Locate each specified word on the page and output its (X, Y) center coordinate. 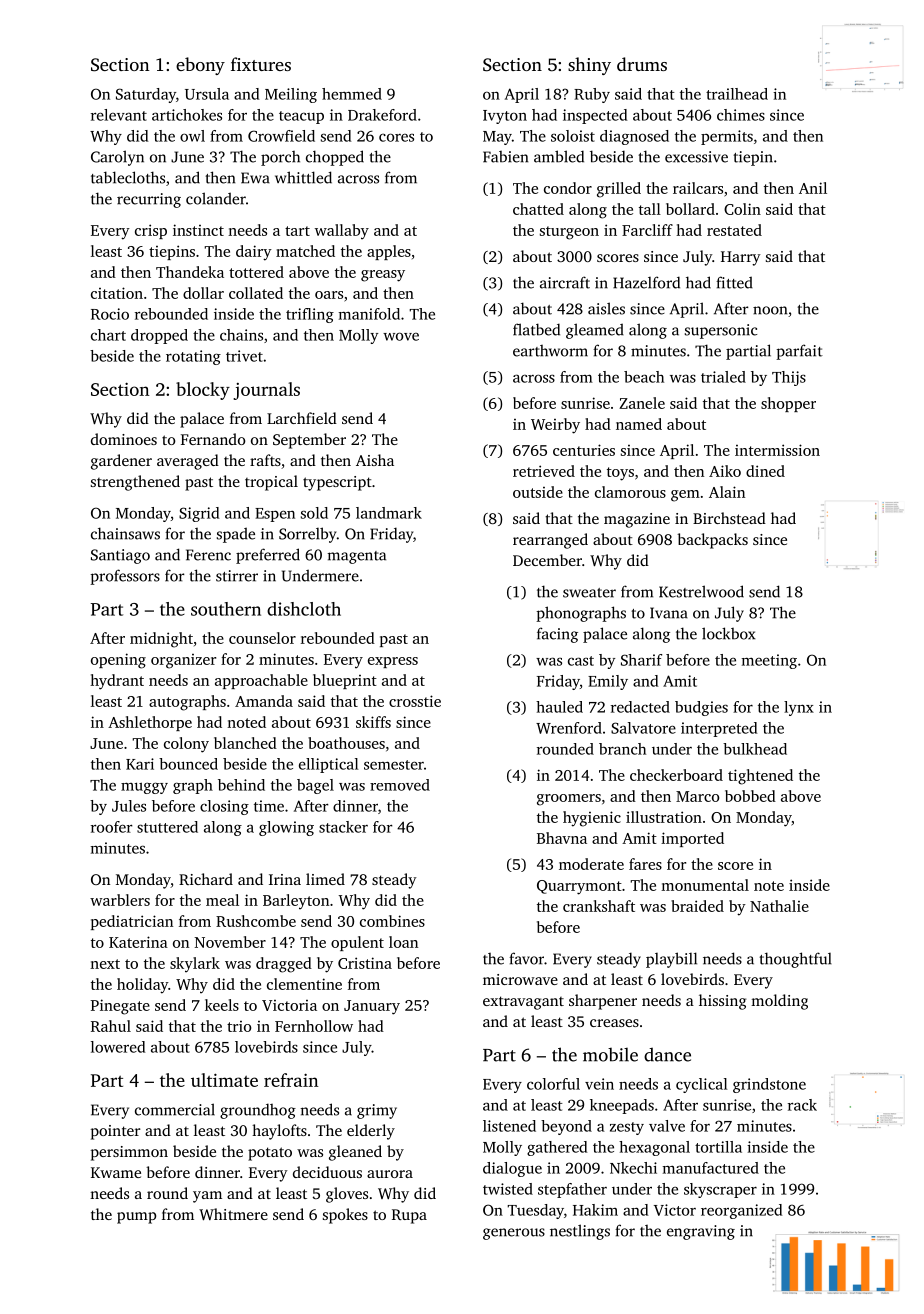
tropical (271, 483)
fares (645, 864)
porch (280, 158)
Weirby (555, 426)
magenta (357, 557)
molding (779, 1002)
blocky (203, 391)
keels (222, 1005)
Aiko (725, 471)
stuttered (167, 827)
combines (392, 921)
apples (389, 252)
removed (400, 785)
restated (734, 230)
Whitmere (233, 1214)
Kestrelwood (701, 591)
